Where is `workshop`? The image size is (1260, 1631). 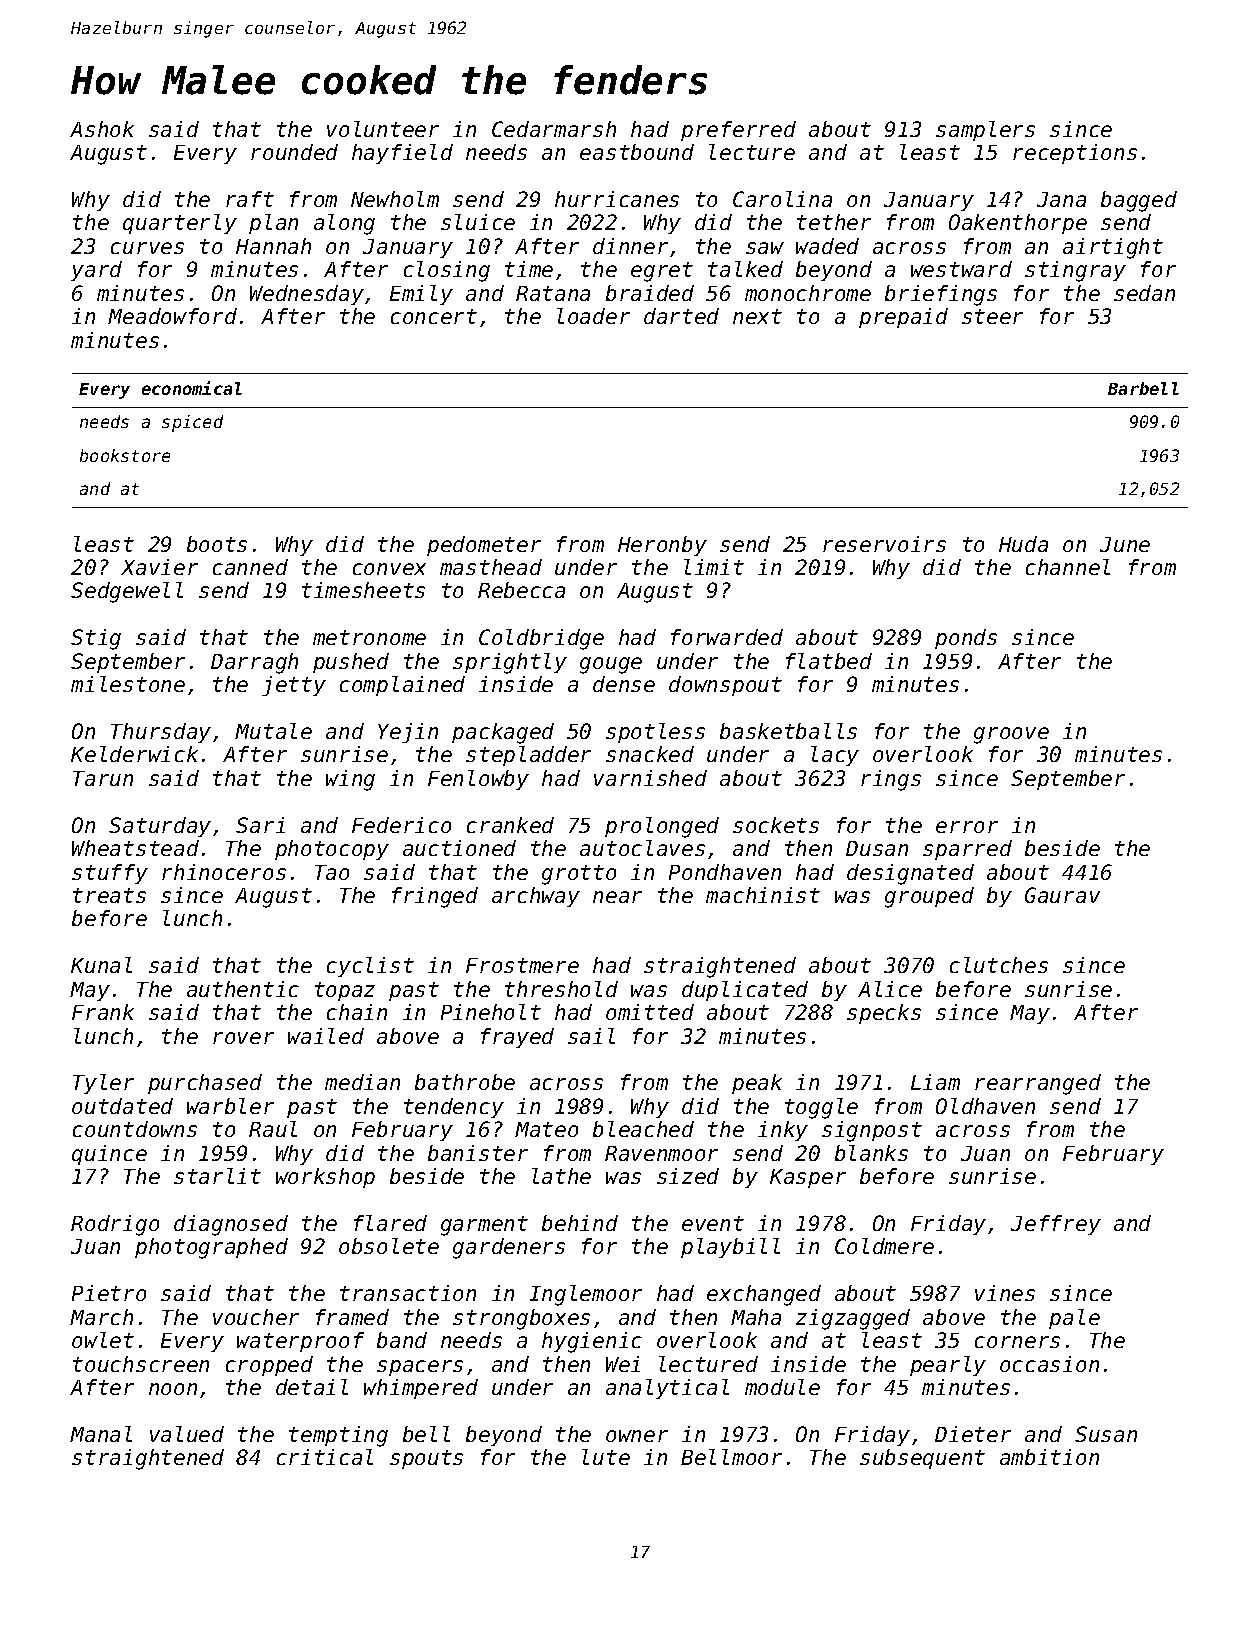 workshop is located at coordinates (325, 1178).
